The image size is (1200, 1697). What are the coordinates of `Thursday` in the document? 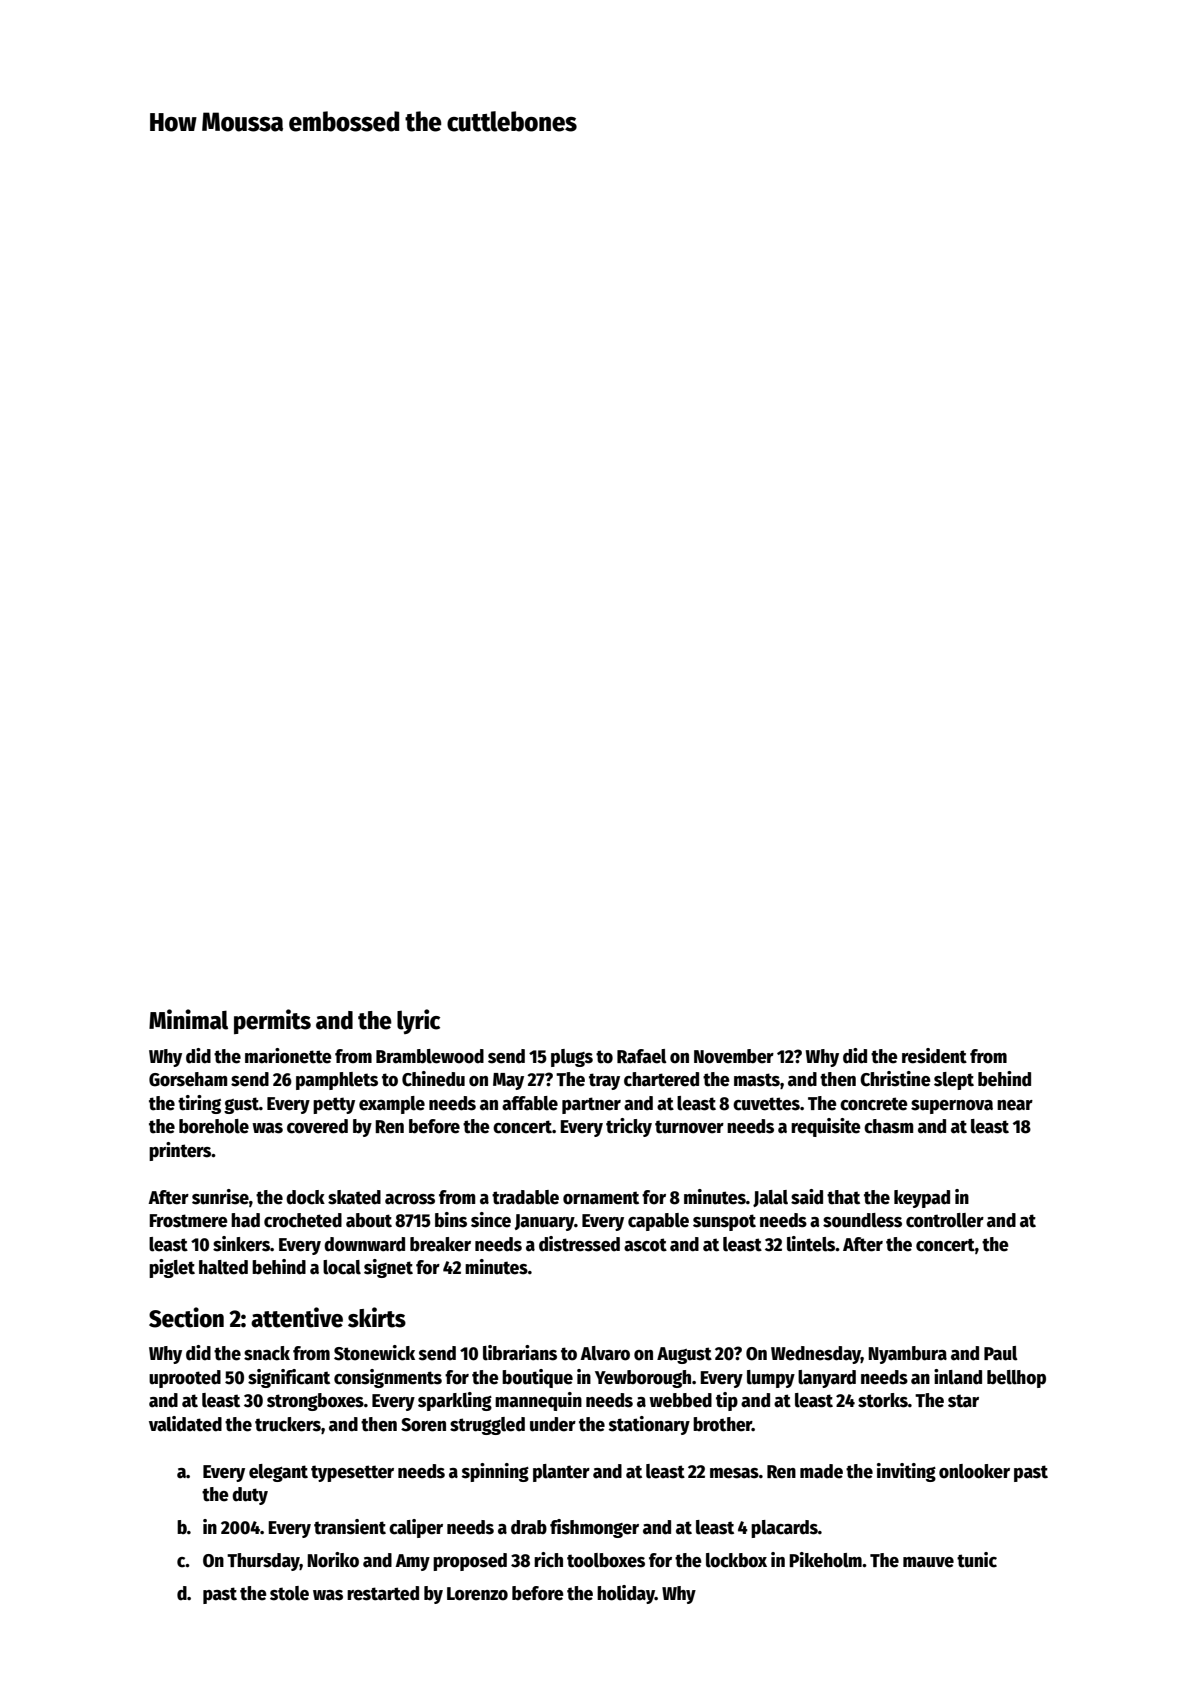 It's located at (263, 1562).
